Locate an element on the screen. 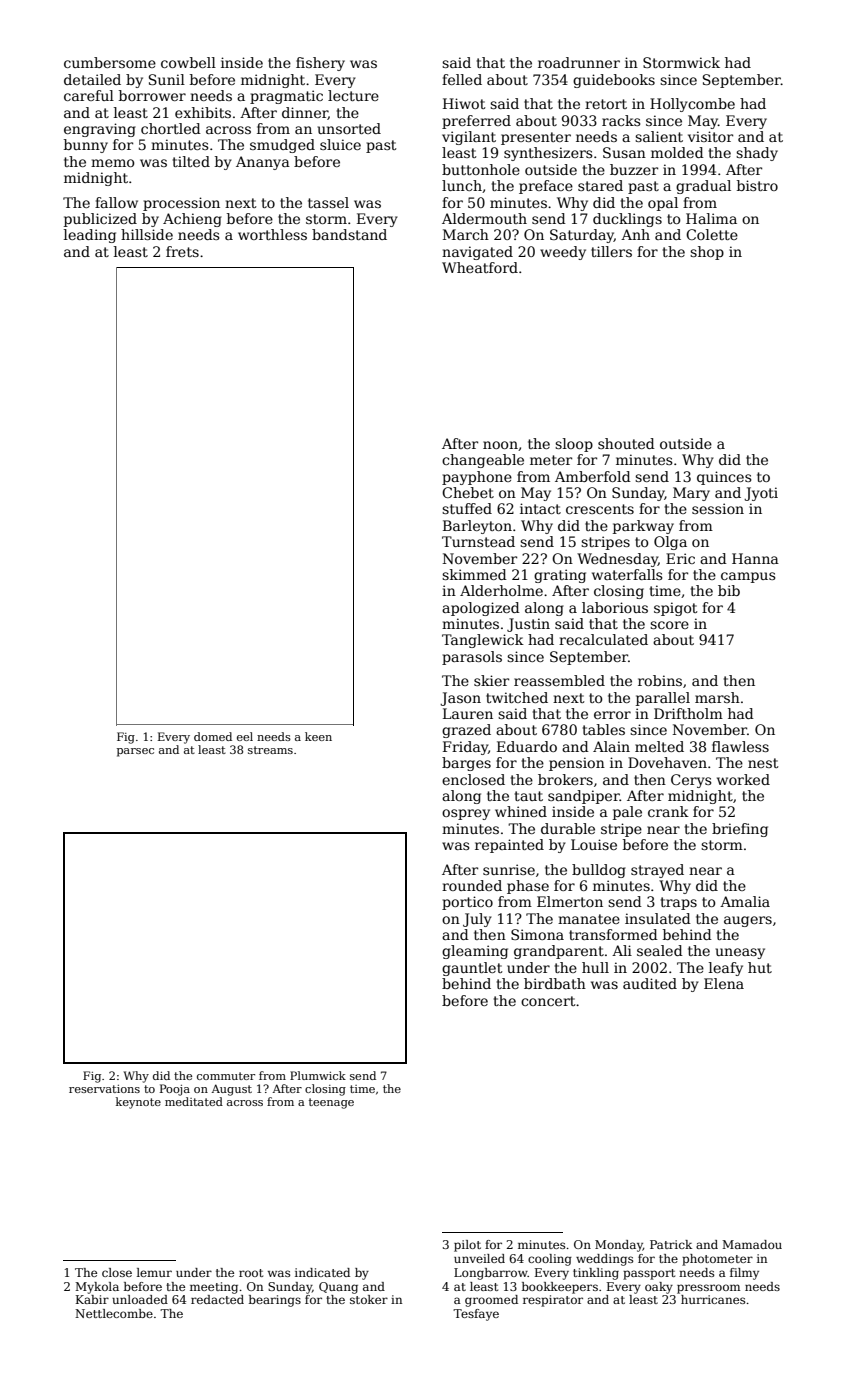 This screenshot has width=849, height=1400. nest is located at coordinates (763, 763).
